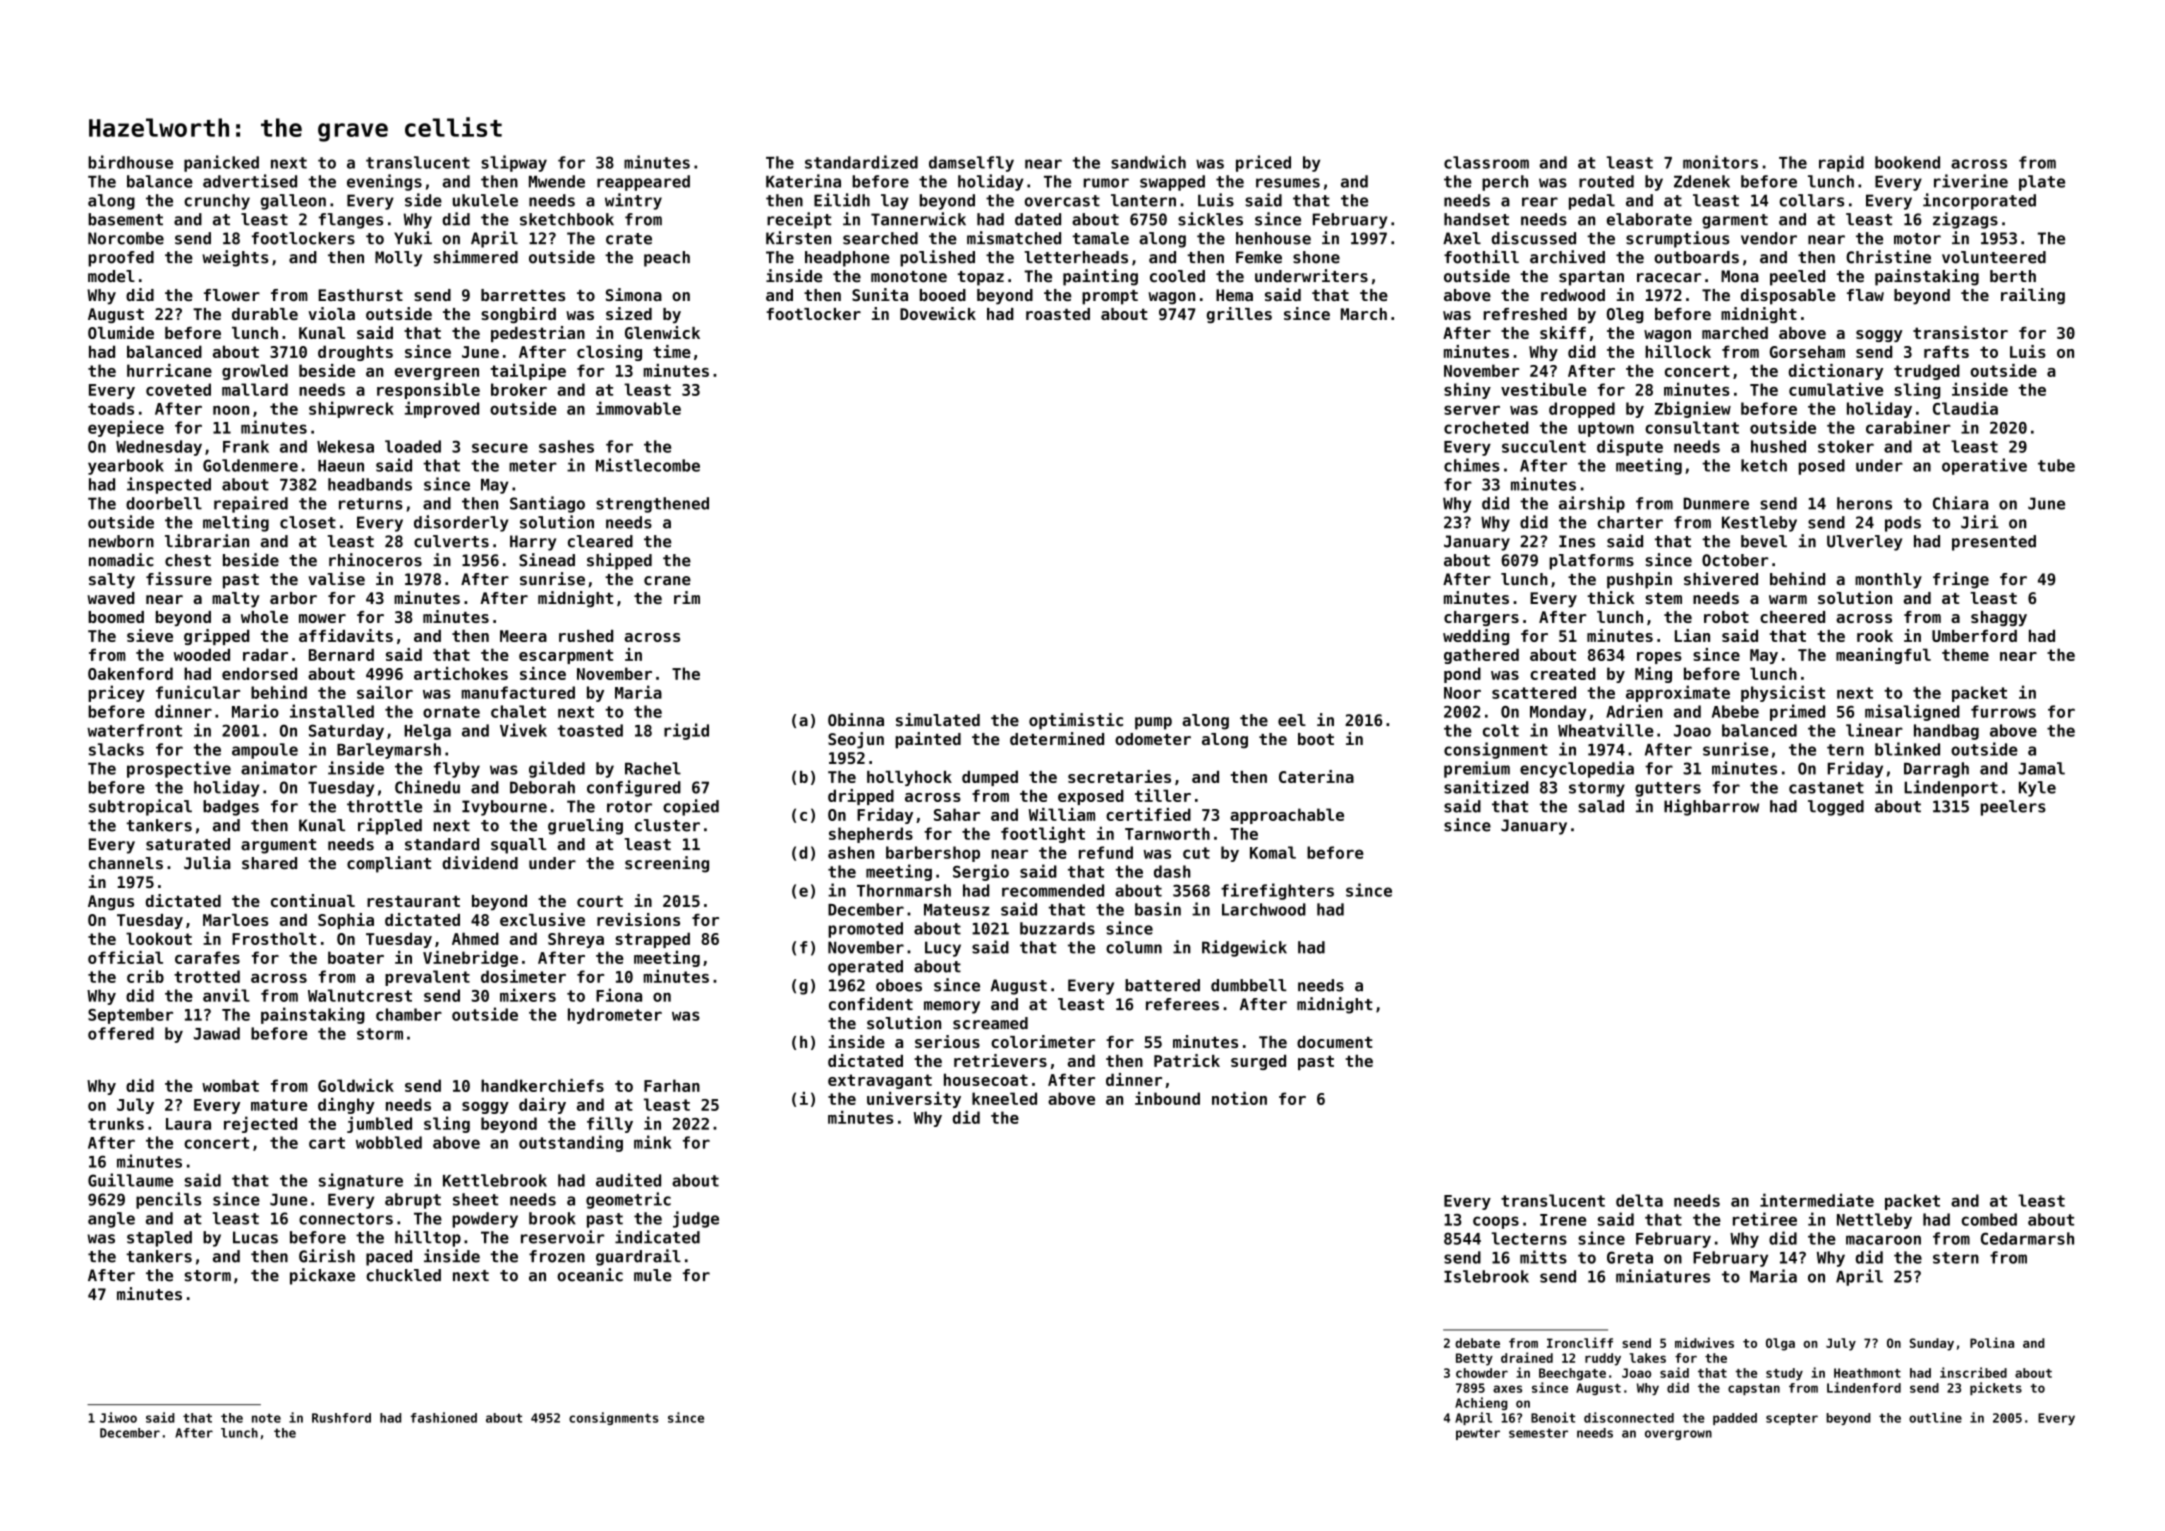  What do you see at coordinates (557, 769) in the screenshot?
I see `gilded` at bounding box center [557, 769].
